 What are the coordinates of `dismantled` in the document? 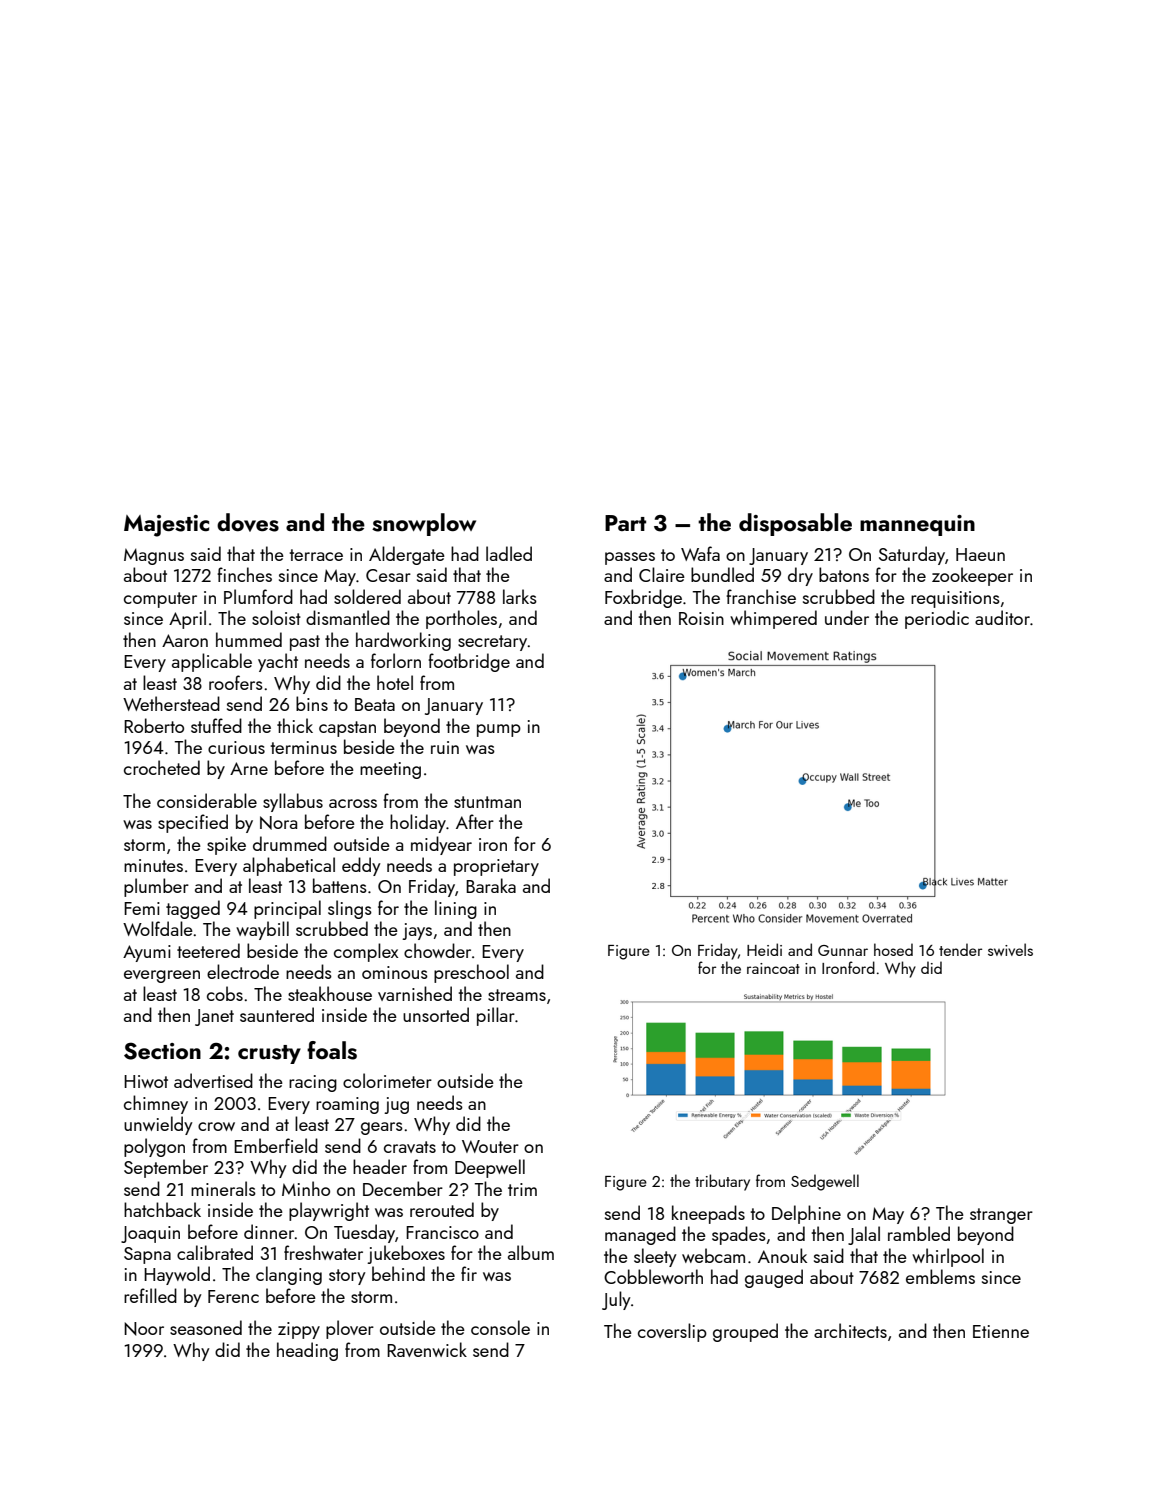 It's located at (348, 617).
